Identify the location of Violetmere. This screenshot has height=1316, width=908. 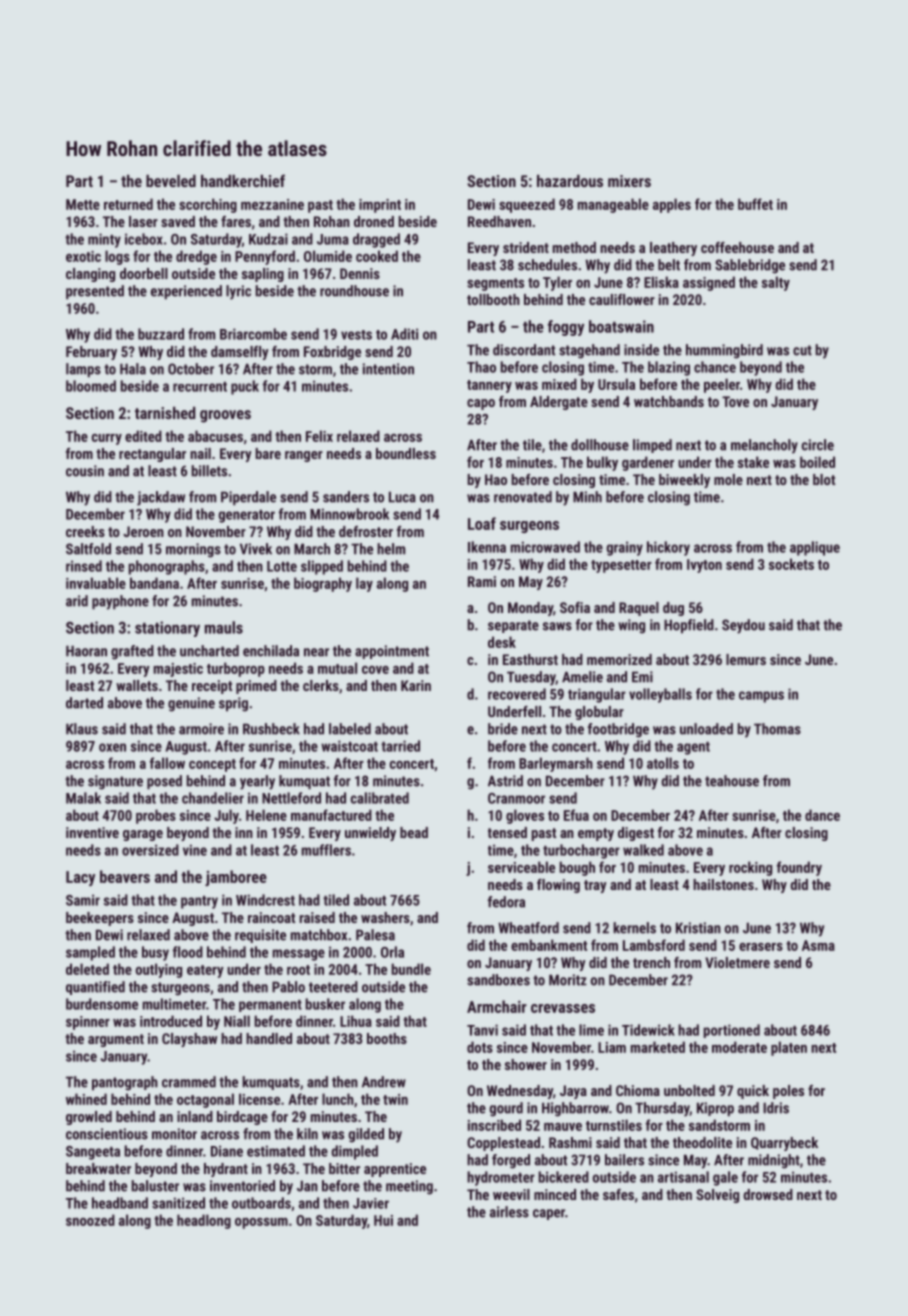
(737, 962).
